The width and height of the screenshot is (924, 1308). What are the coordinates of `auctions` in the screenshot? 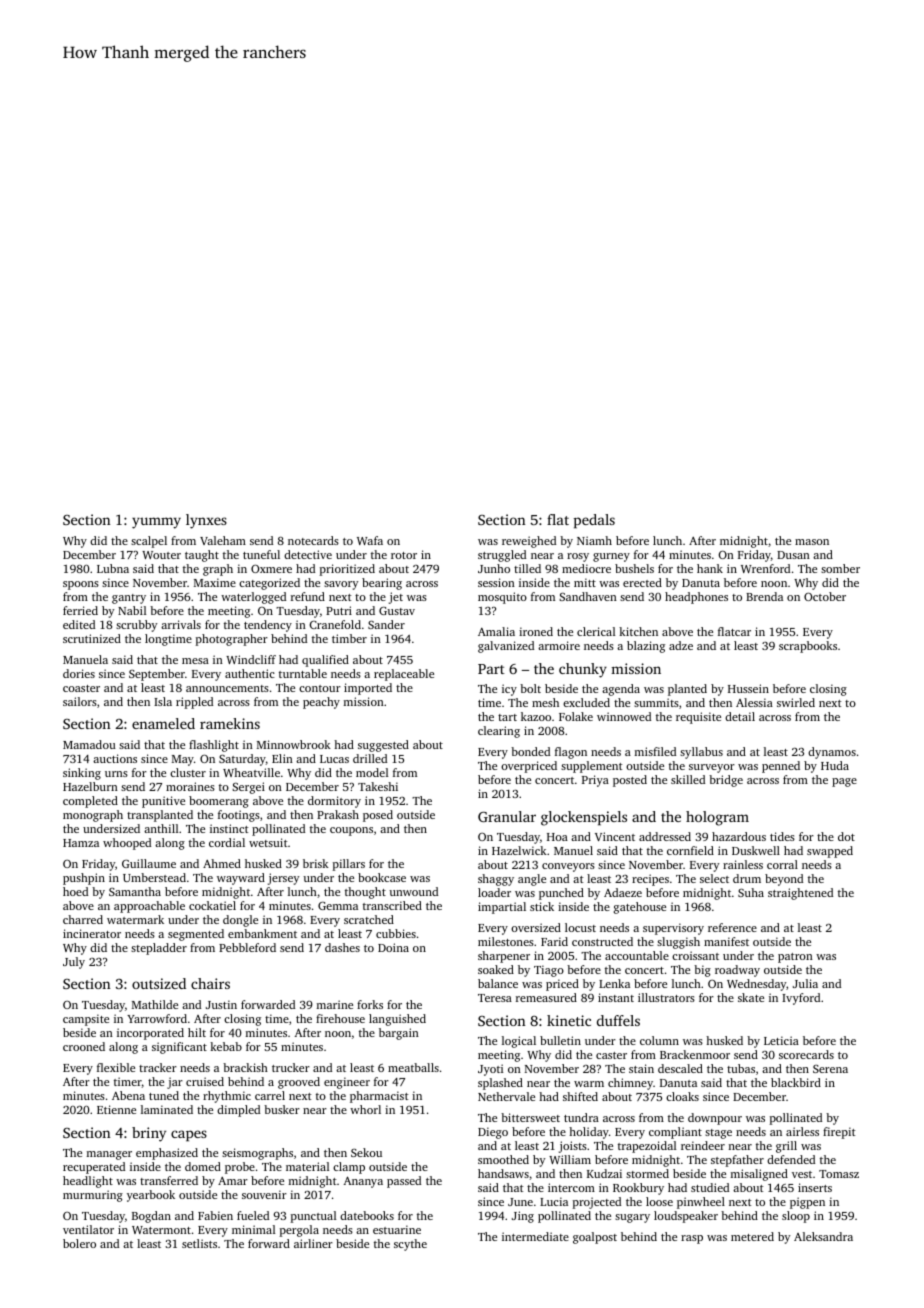 It's located at (115, 758).
